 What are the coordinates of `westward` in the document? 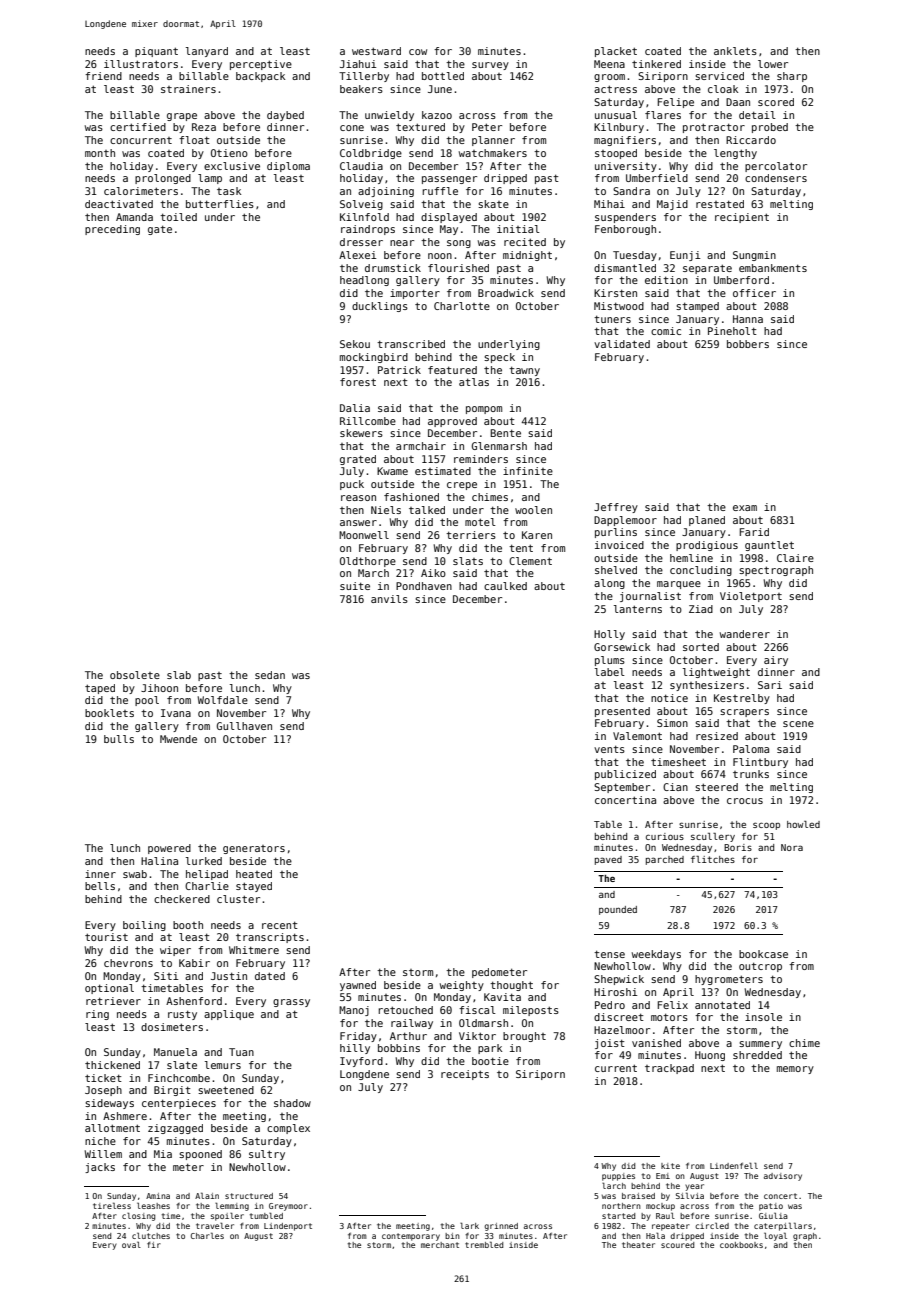 It's located at (376, 51).
